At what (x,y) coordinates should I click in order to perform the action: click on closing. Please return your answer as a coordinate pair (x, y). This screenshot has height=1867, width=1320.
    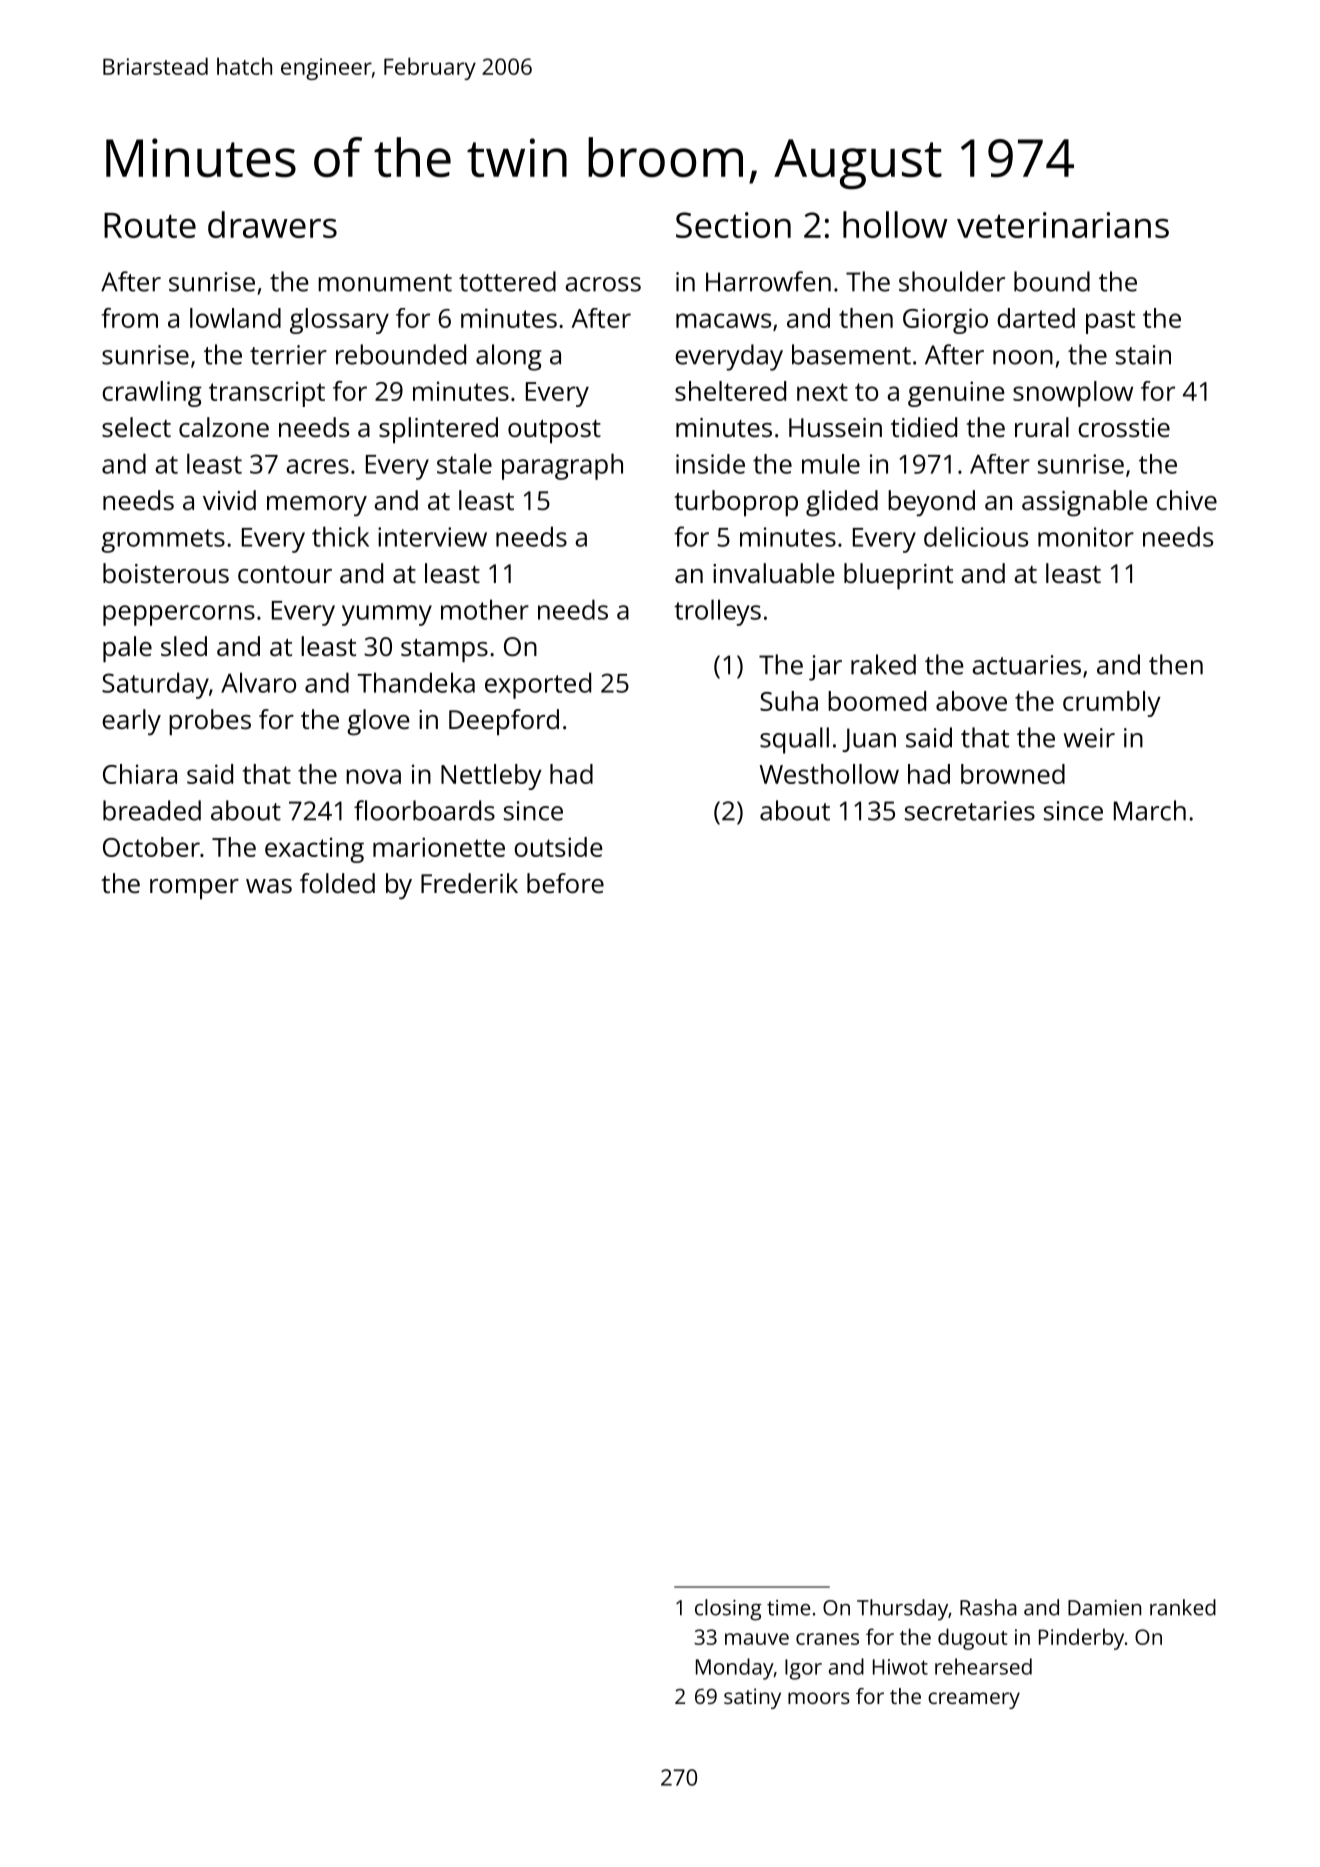
    Looking at the image, I should click on (728, 1610).
